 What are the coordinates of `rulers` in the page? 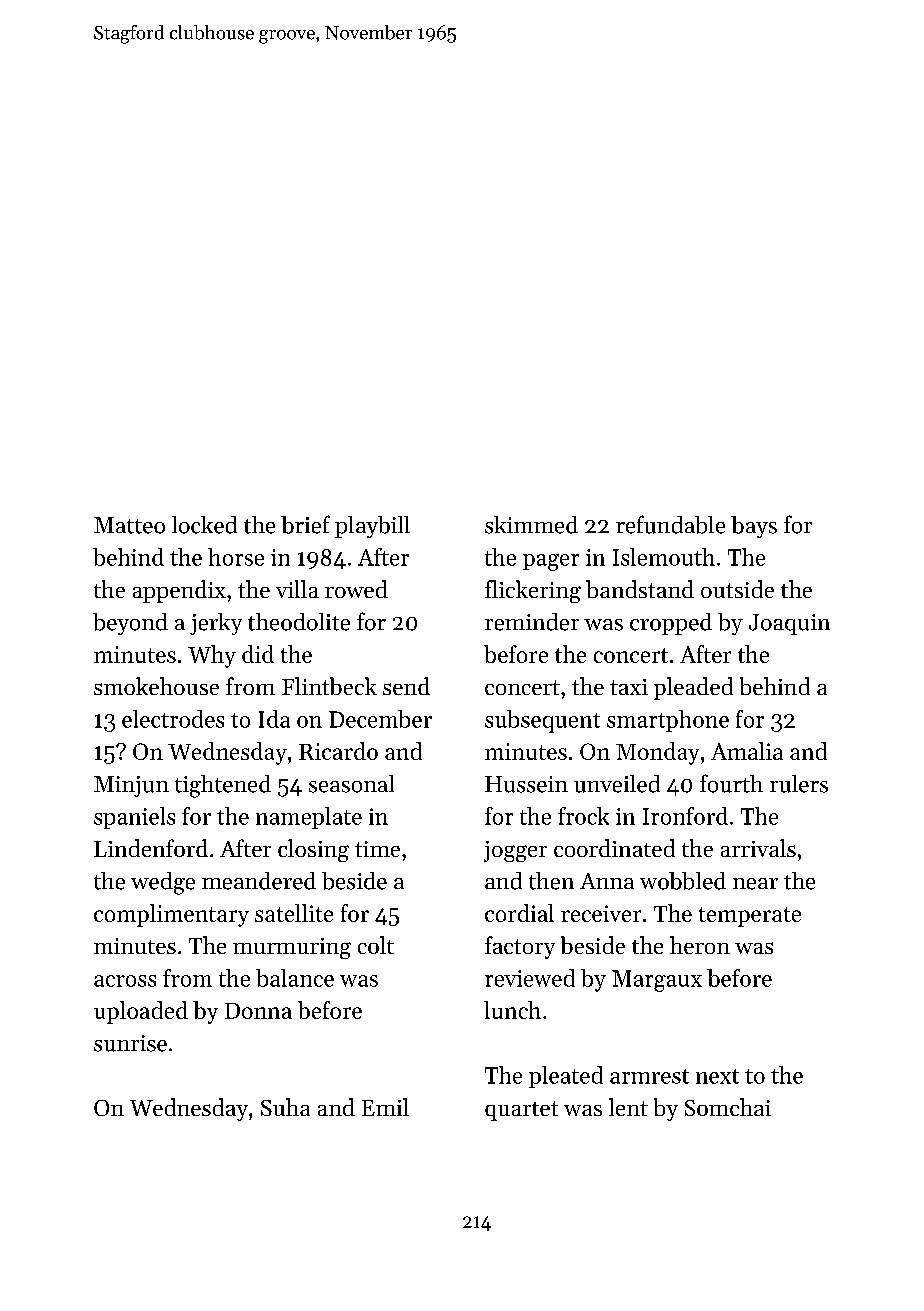 It's located at (799, 784).
